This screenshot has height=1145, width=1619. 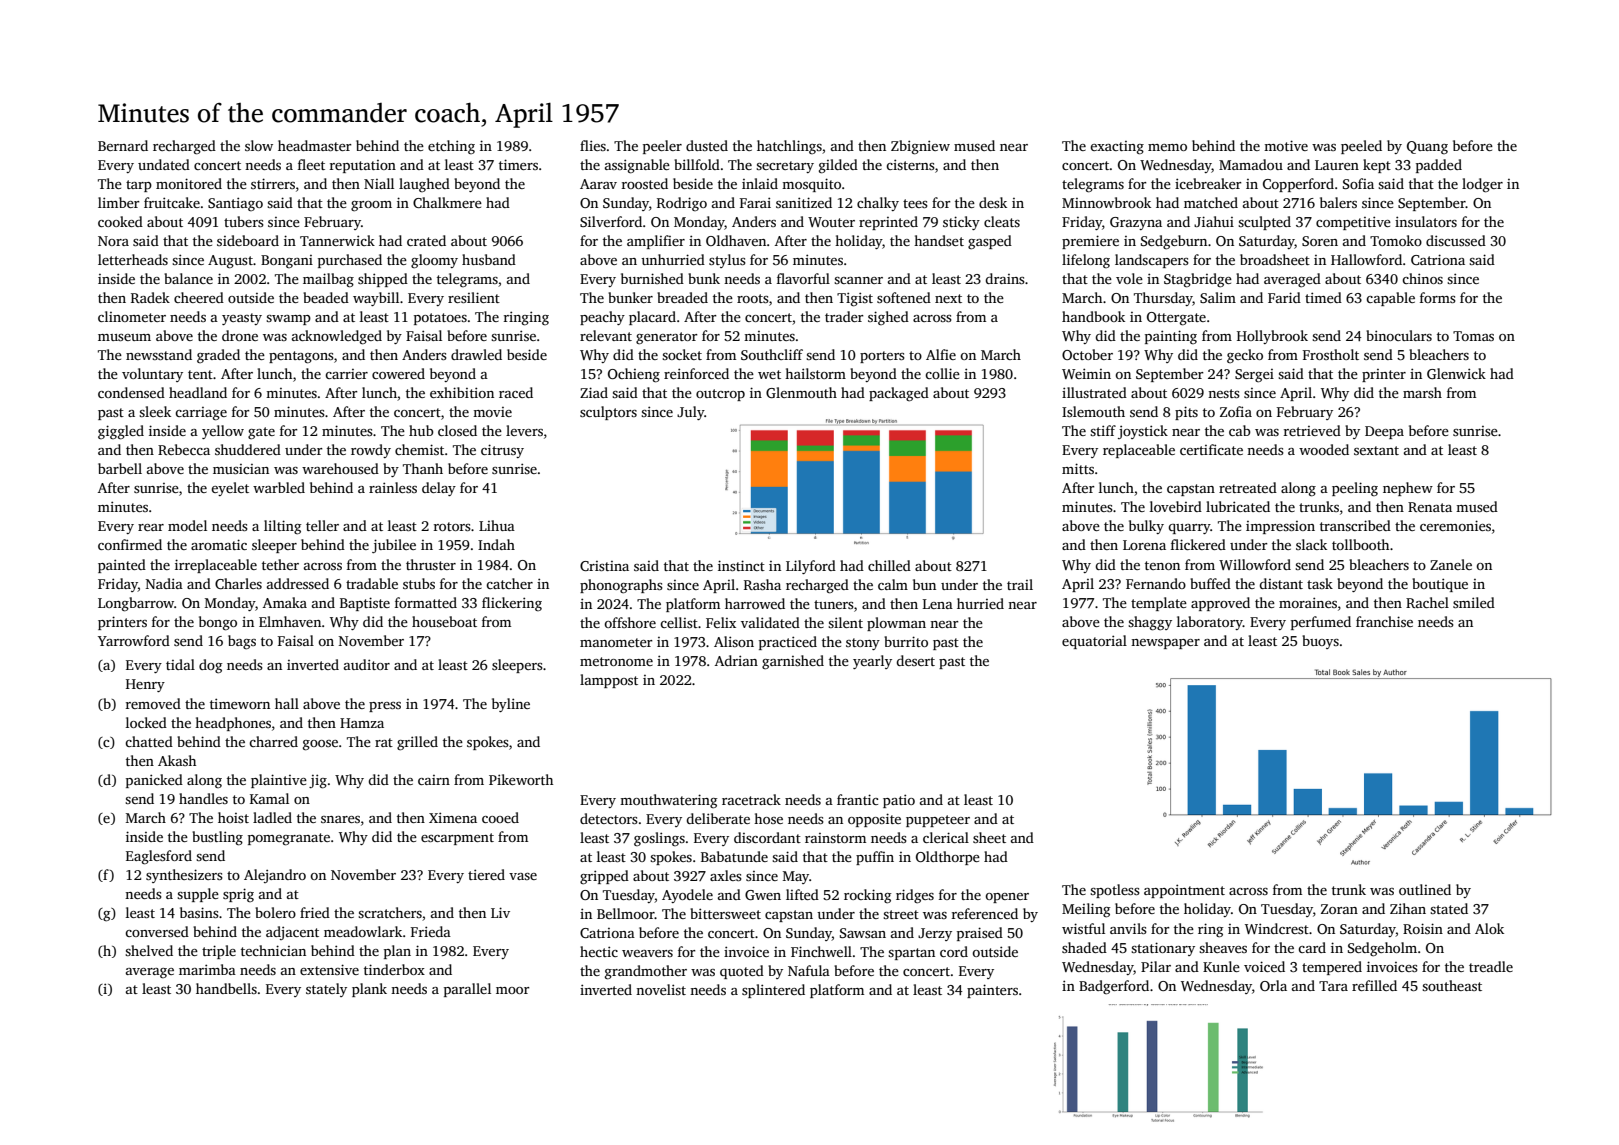 What do you see at coordinates (457, 430) in the screenshot?
I see `closed` at bounding box center [457, 430].
